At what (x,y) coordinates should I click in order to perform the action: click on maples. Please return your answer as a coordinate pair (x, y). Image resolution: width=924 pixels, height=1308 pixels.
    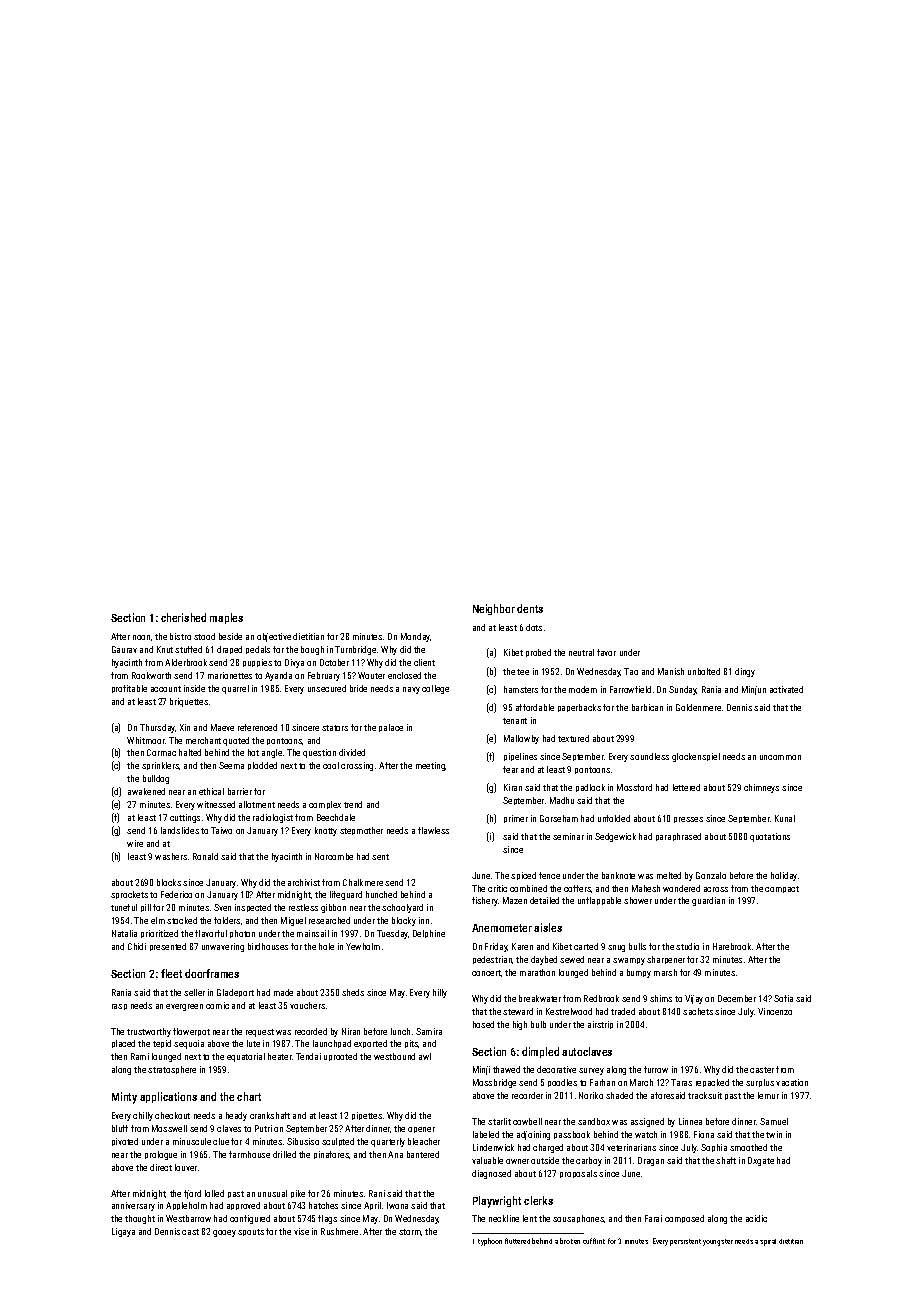
    Looking at the image, I should click on (226, 618).
